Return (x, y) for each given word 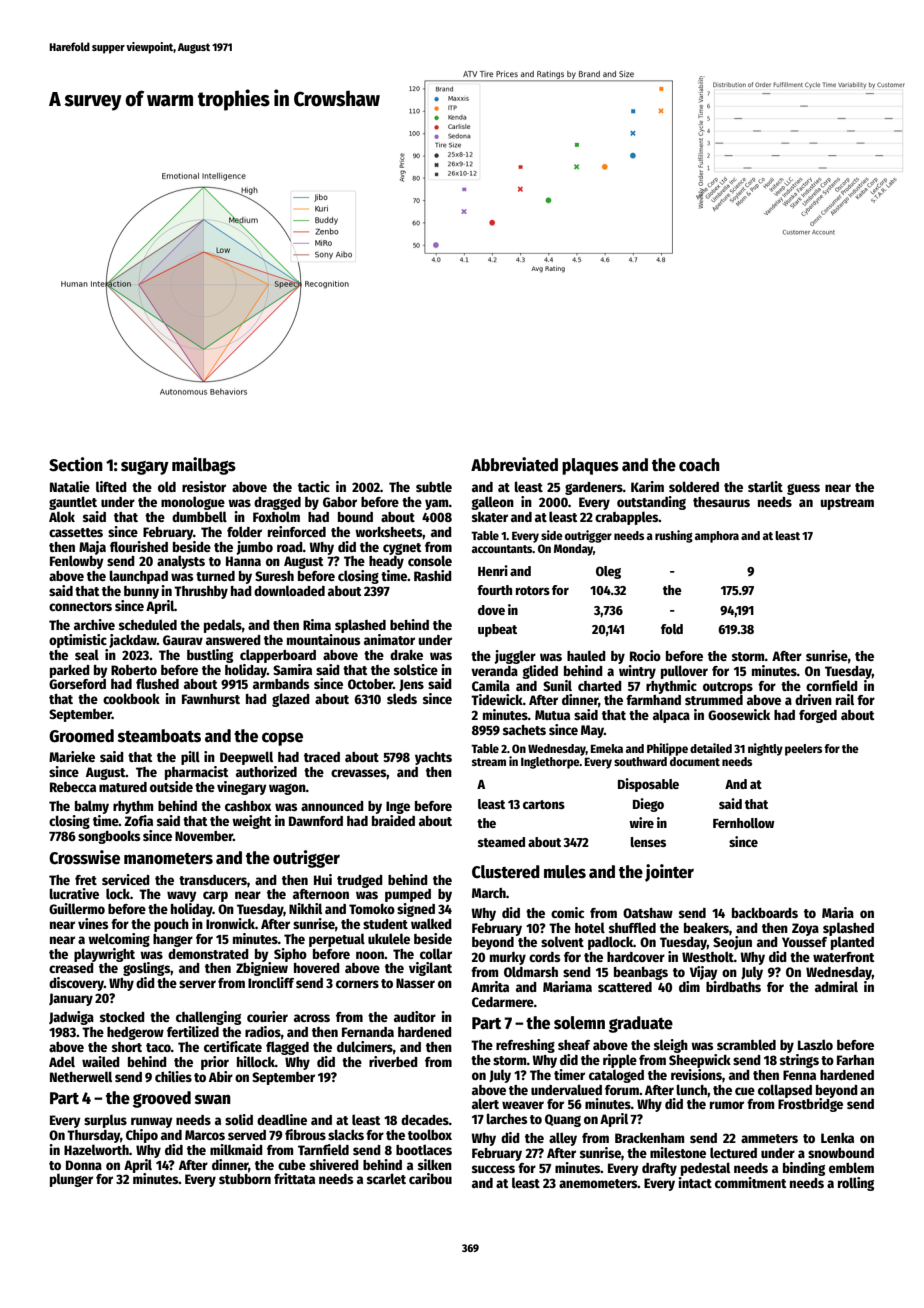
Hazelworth (96, 1149)
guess (803, 489)
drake (406, 655)
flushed (157, 683)
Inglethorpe (550, 763)
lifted (111, 486)
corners (357, 984)
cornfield (832, 685)
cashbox (248, 806)
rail (845, 699)
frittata (294, 1178)
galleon (492, 503)
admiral (836, 986)
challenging (208, 1018)
